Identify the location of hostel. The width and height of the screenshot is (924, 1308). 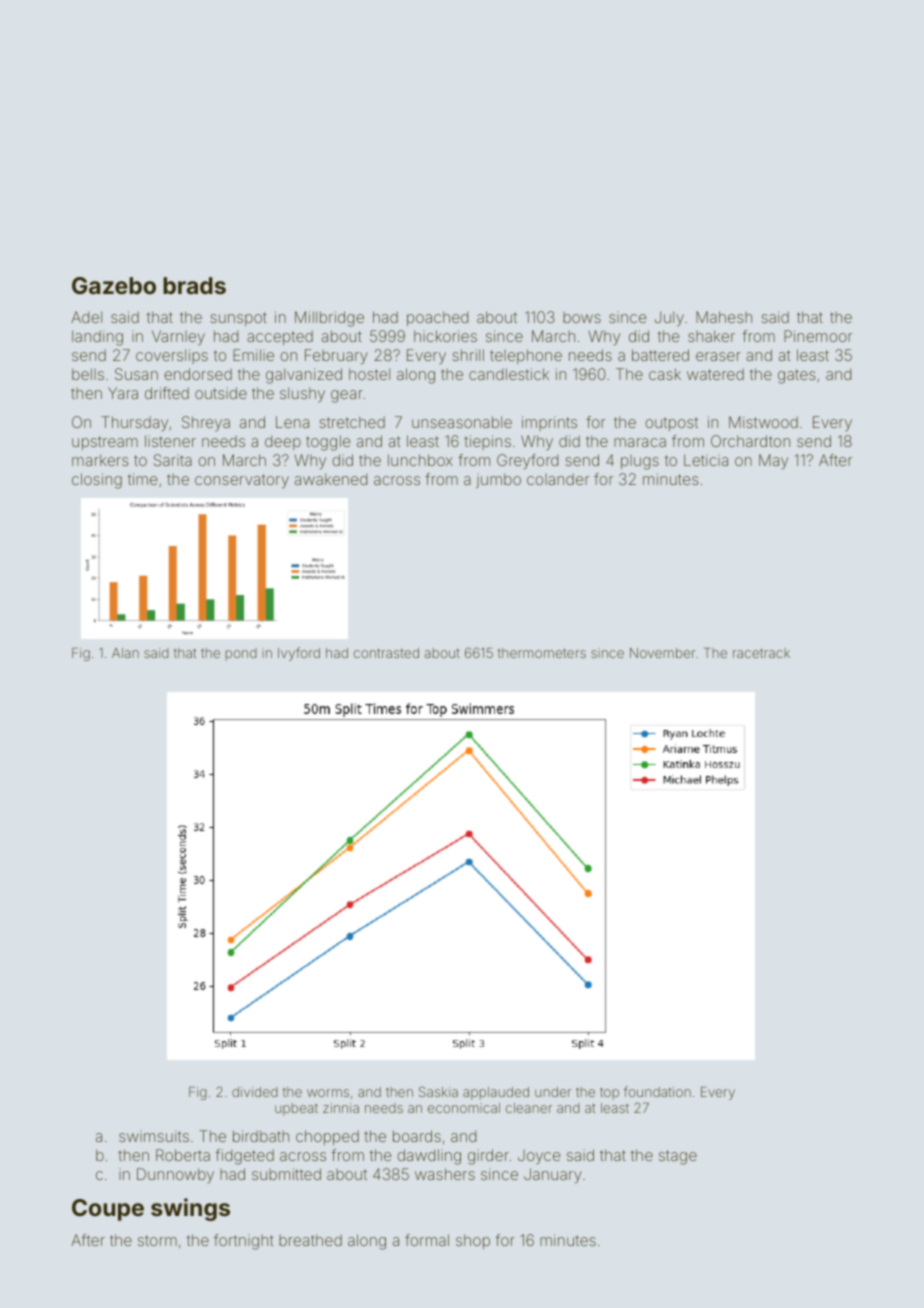
(369, 374).
